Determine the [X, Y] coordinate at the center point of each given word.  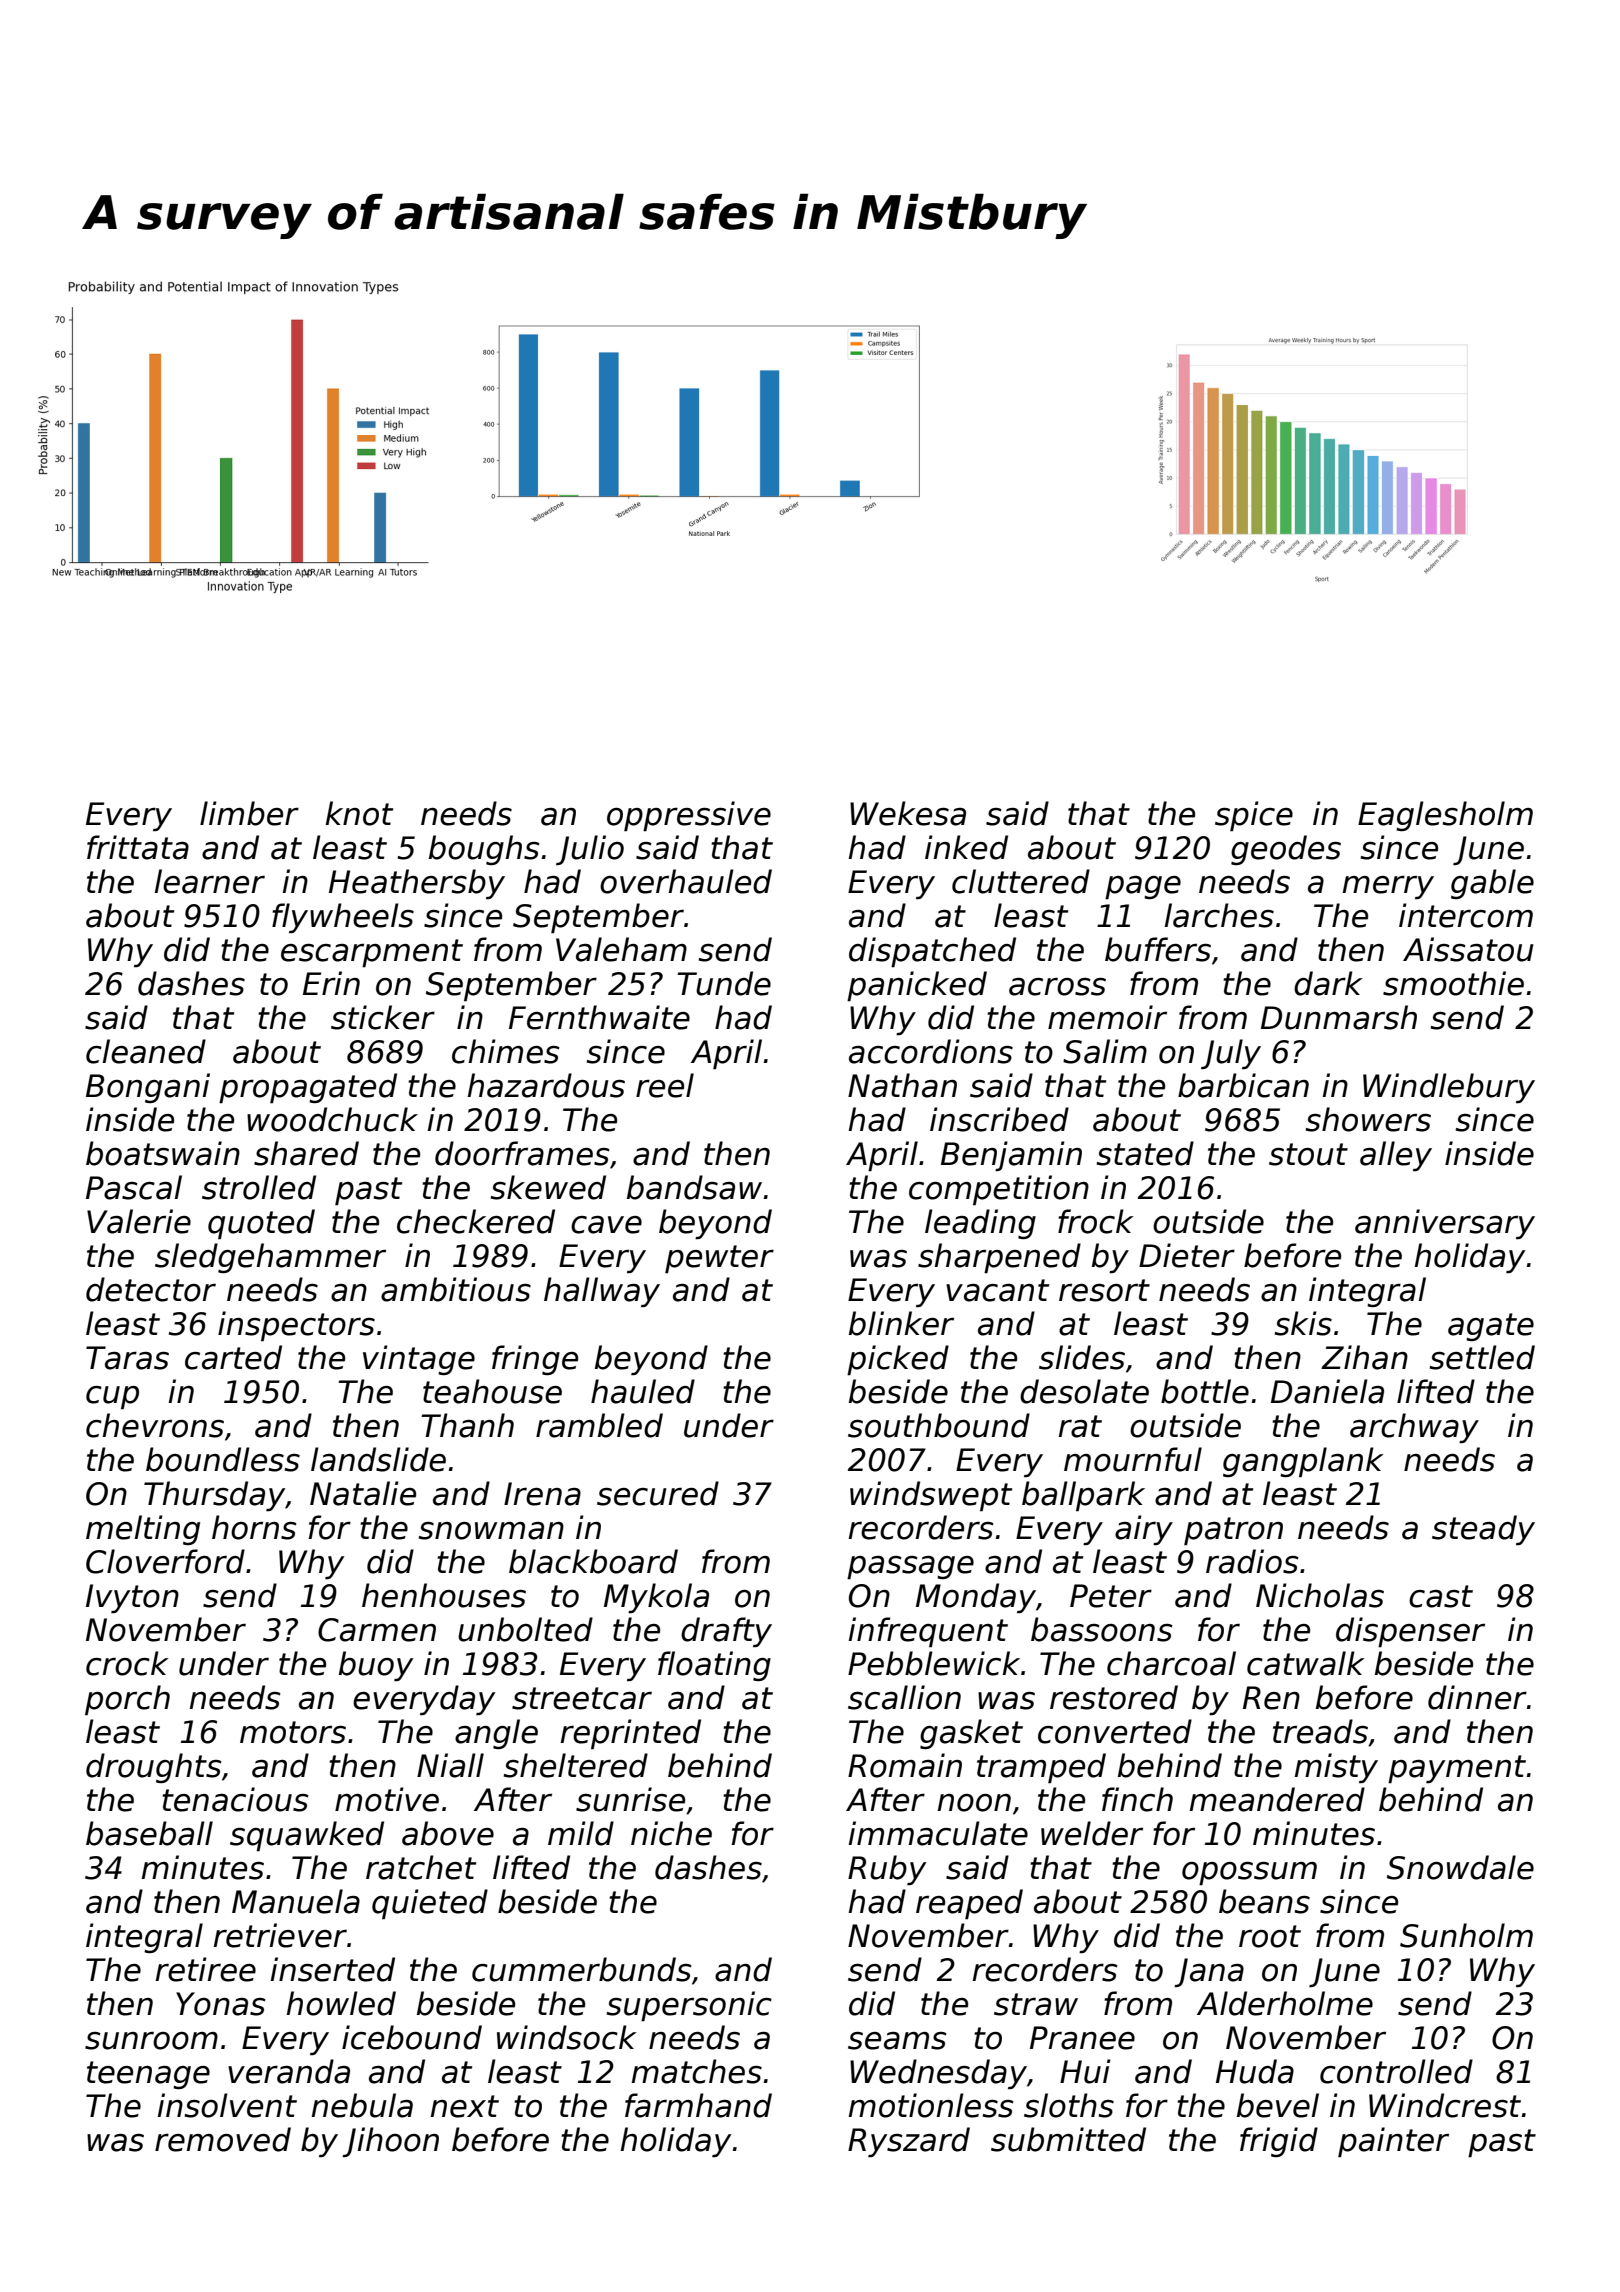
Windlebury [1449, 1088]
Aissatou [1468, 949]
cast [1441, 1596]
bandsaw [694, 1187]
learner [209, 881]
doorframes [522, 1153]
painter [1393, 2142]
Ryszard [909, 2142]
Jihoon [390, 2142]
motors [293, 1732]
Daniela [1327, 1391]
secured [658, 1493]
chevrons [155, 1425]
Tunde [724, 983]
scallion [904, 1697]
